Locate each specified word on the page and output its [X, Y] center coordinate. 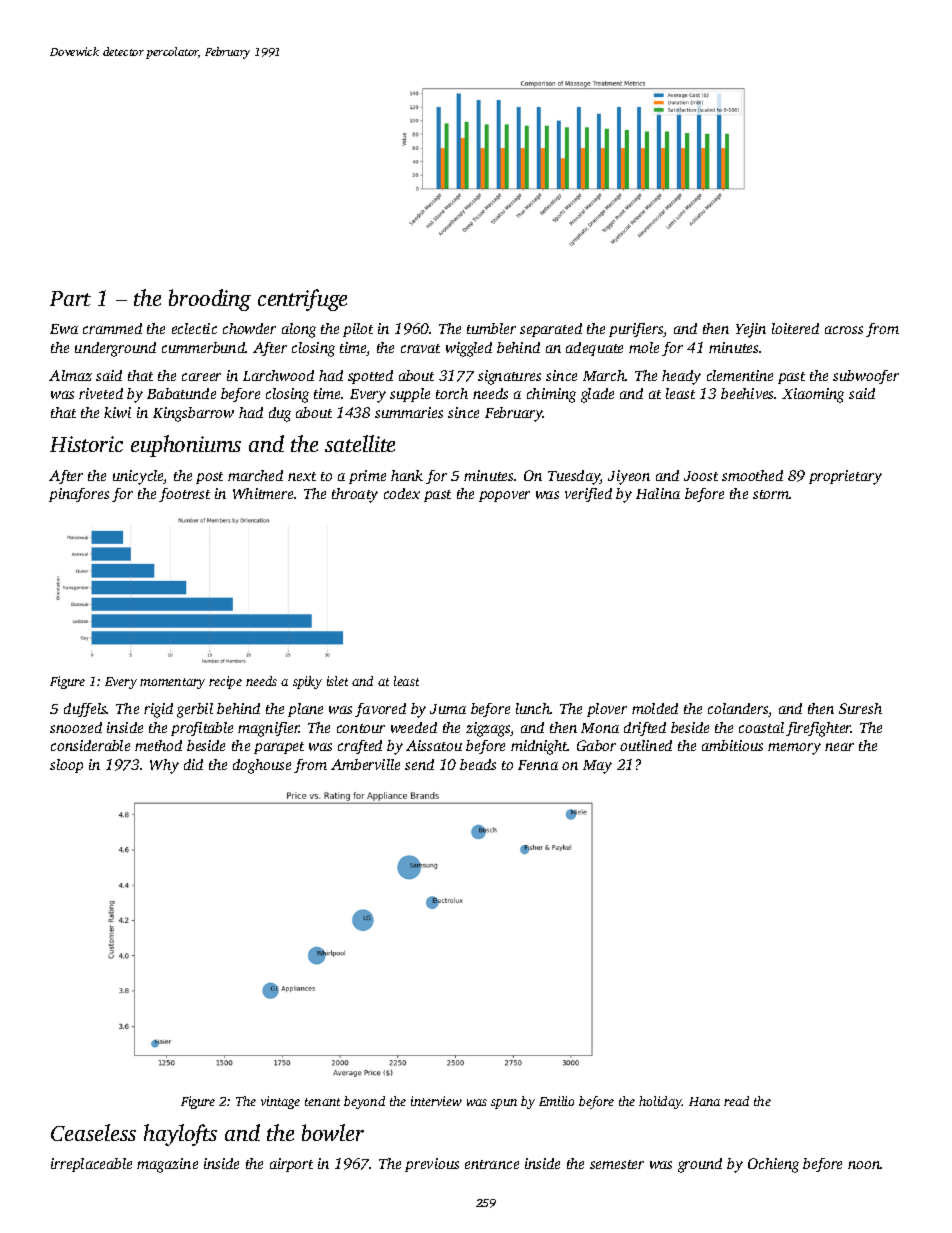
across [844, 330]
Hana [704, 1101]
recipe [225, 682]
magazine [167, 1165]
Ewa [64, 329]
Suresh [860, 708]
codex [402, 493]
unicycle [138, 477]
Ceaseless [93, 1132]
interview [436, 1101]
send [419, 764]
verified [588, 495]
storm [771, 494]
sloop [66, 766]
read [736, 1101]
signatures [509, 377]
